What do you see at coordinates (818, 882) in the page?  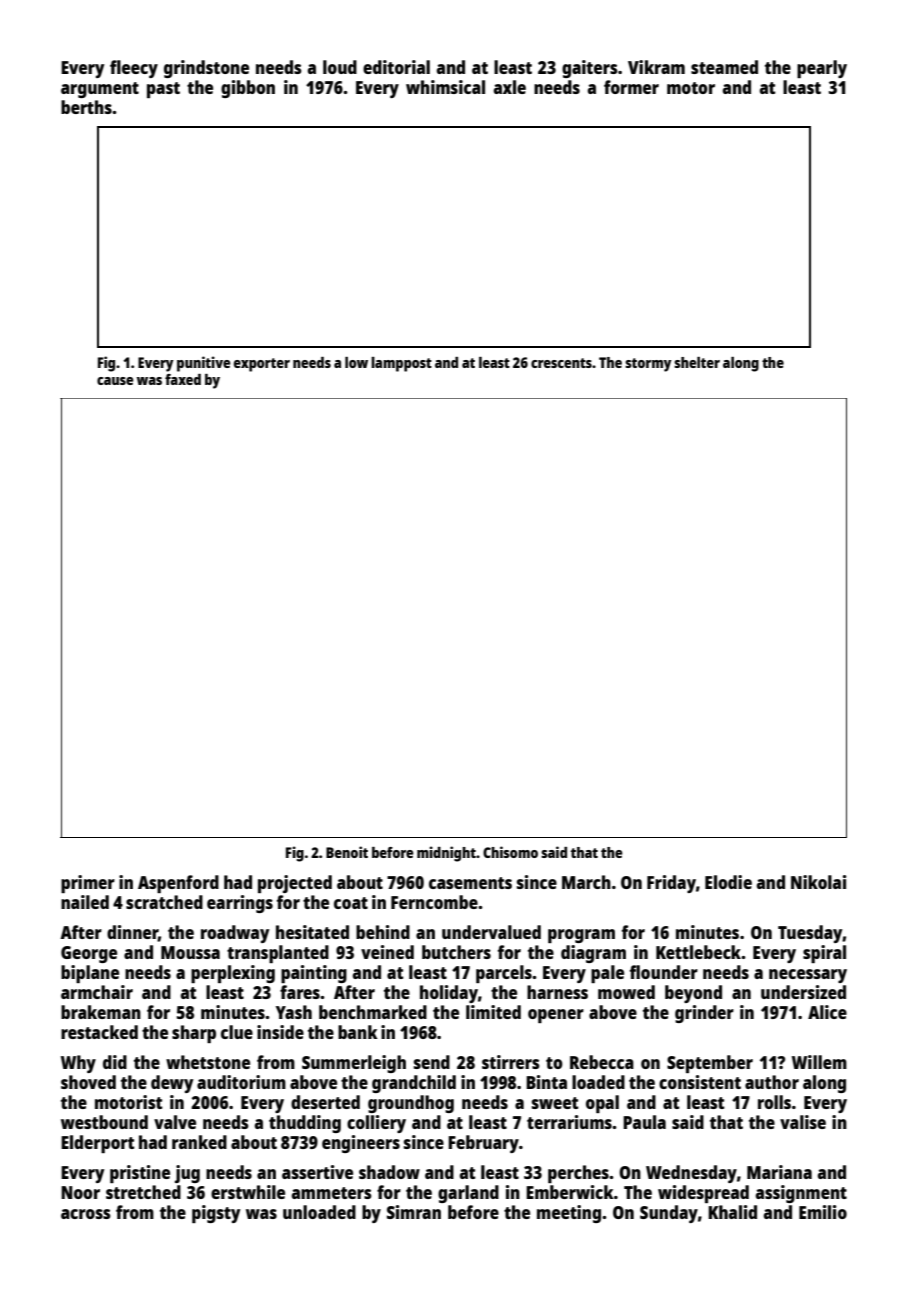 I see `Nikolai` at bounding box center [818, 882].
